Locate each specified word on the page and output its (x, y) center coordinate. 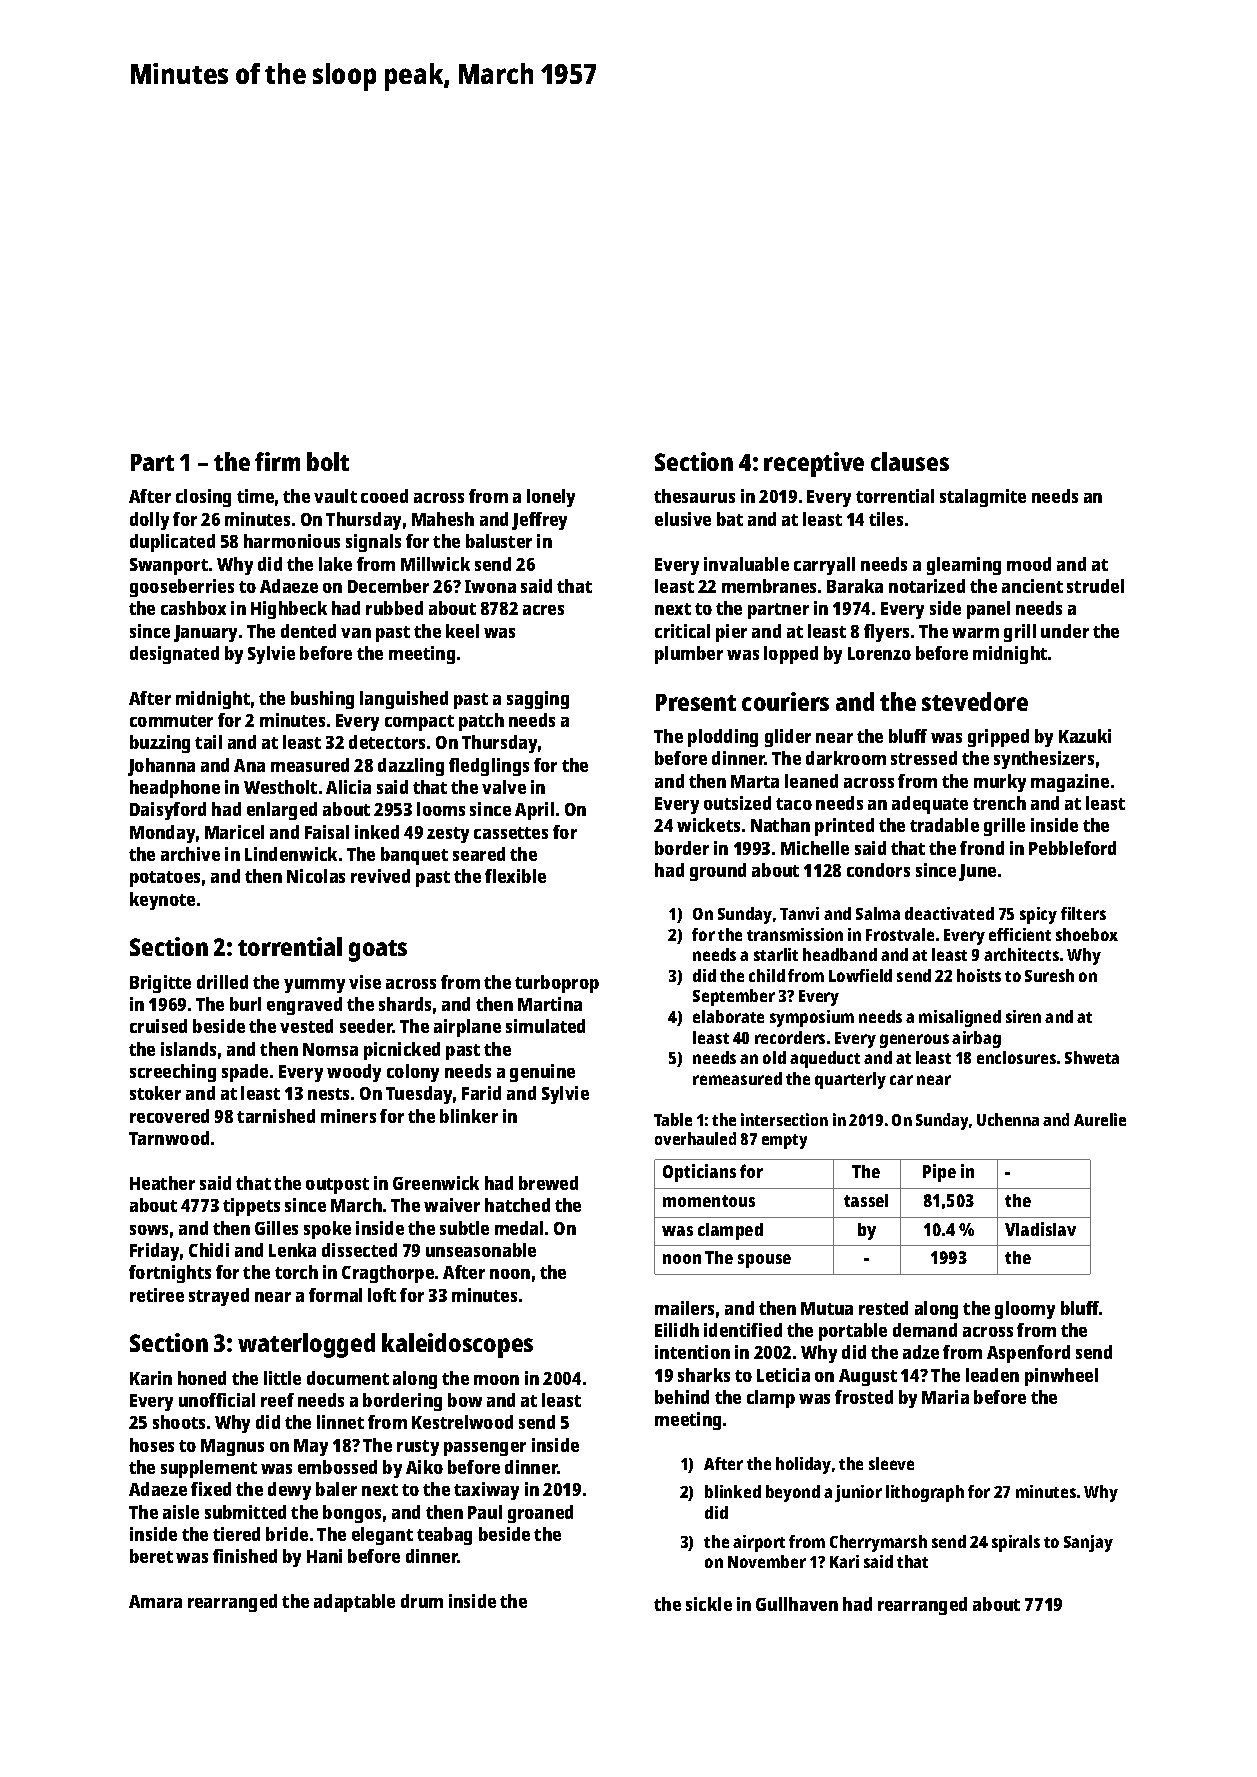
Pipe (939, 1173)
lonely (551, 498)
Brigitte (160, 984)
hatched (517, 1205)
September (734, 997)
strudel (1095, 586)
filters (1083, 913)
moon (496, 1380)
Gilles (276, 1228)
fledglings (489, 767)
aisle (181, 1512)
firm (277, 461)
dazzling (411, 767)
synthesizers (1044, 760)
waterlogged (306, 1345)
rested (883, 1308)
